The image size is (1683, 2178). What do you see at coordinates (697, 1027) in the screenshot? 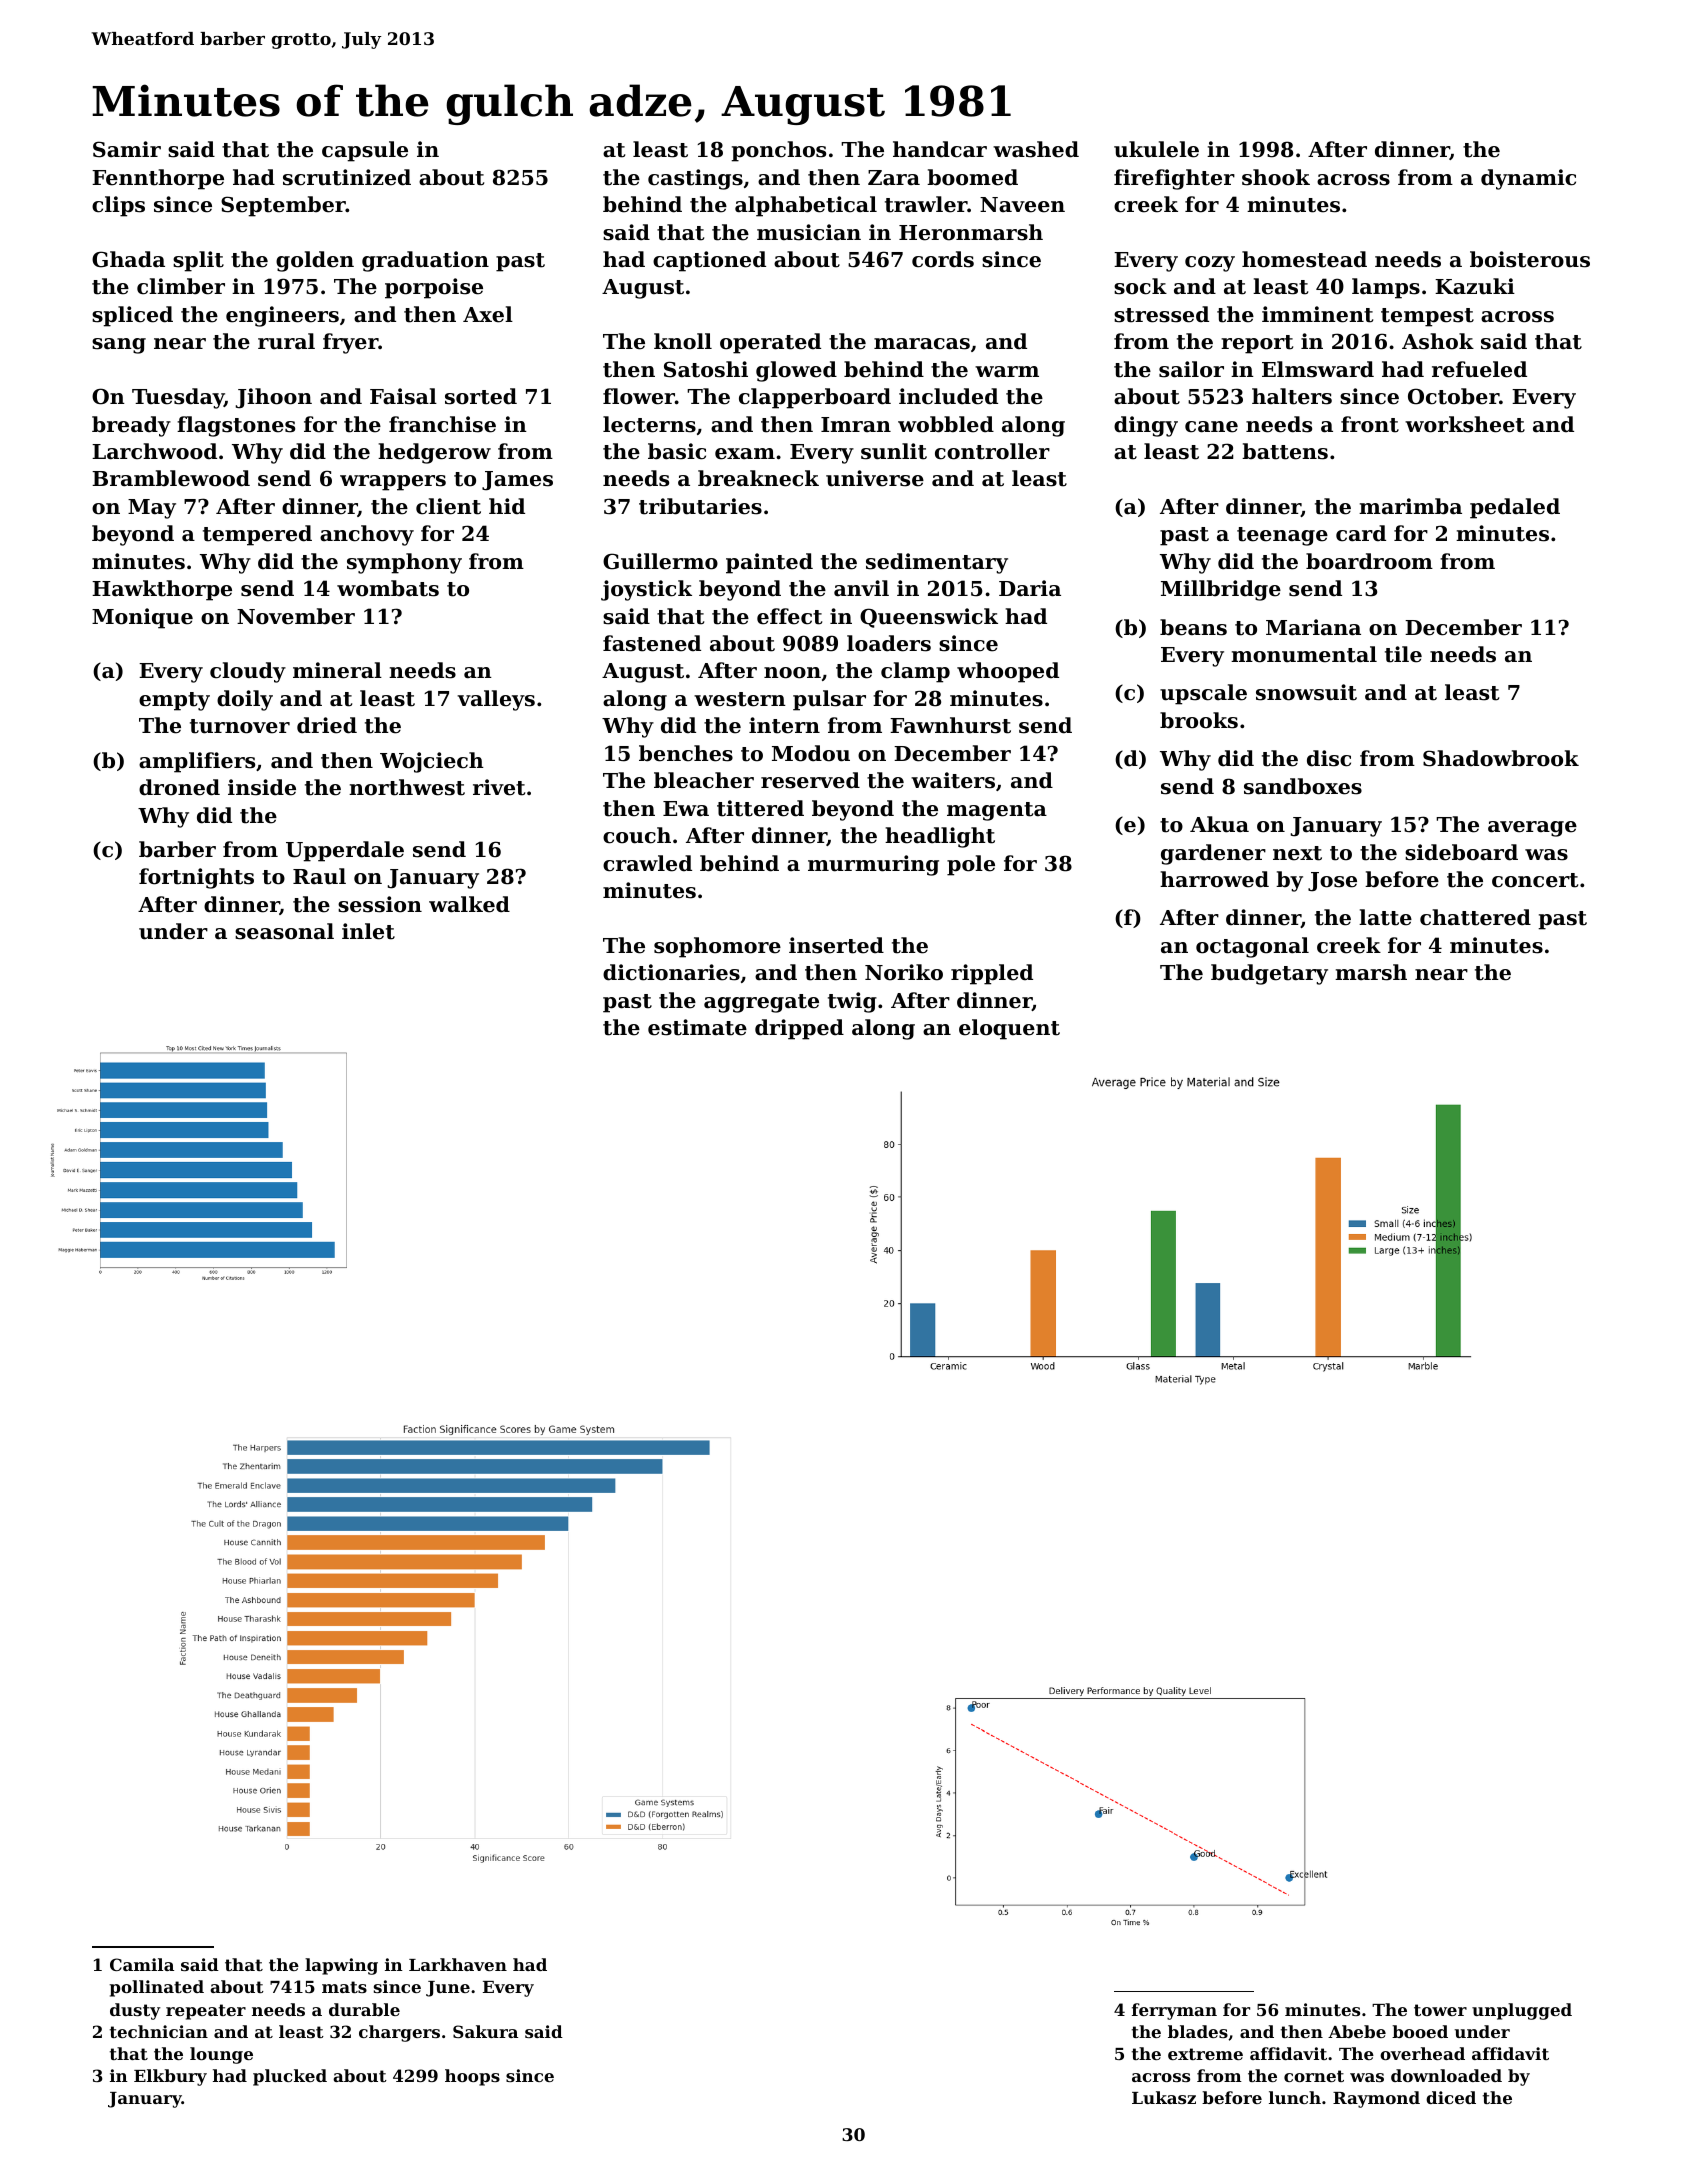
I see `estimate` at bounding box center [697, 1027].
